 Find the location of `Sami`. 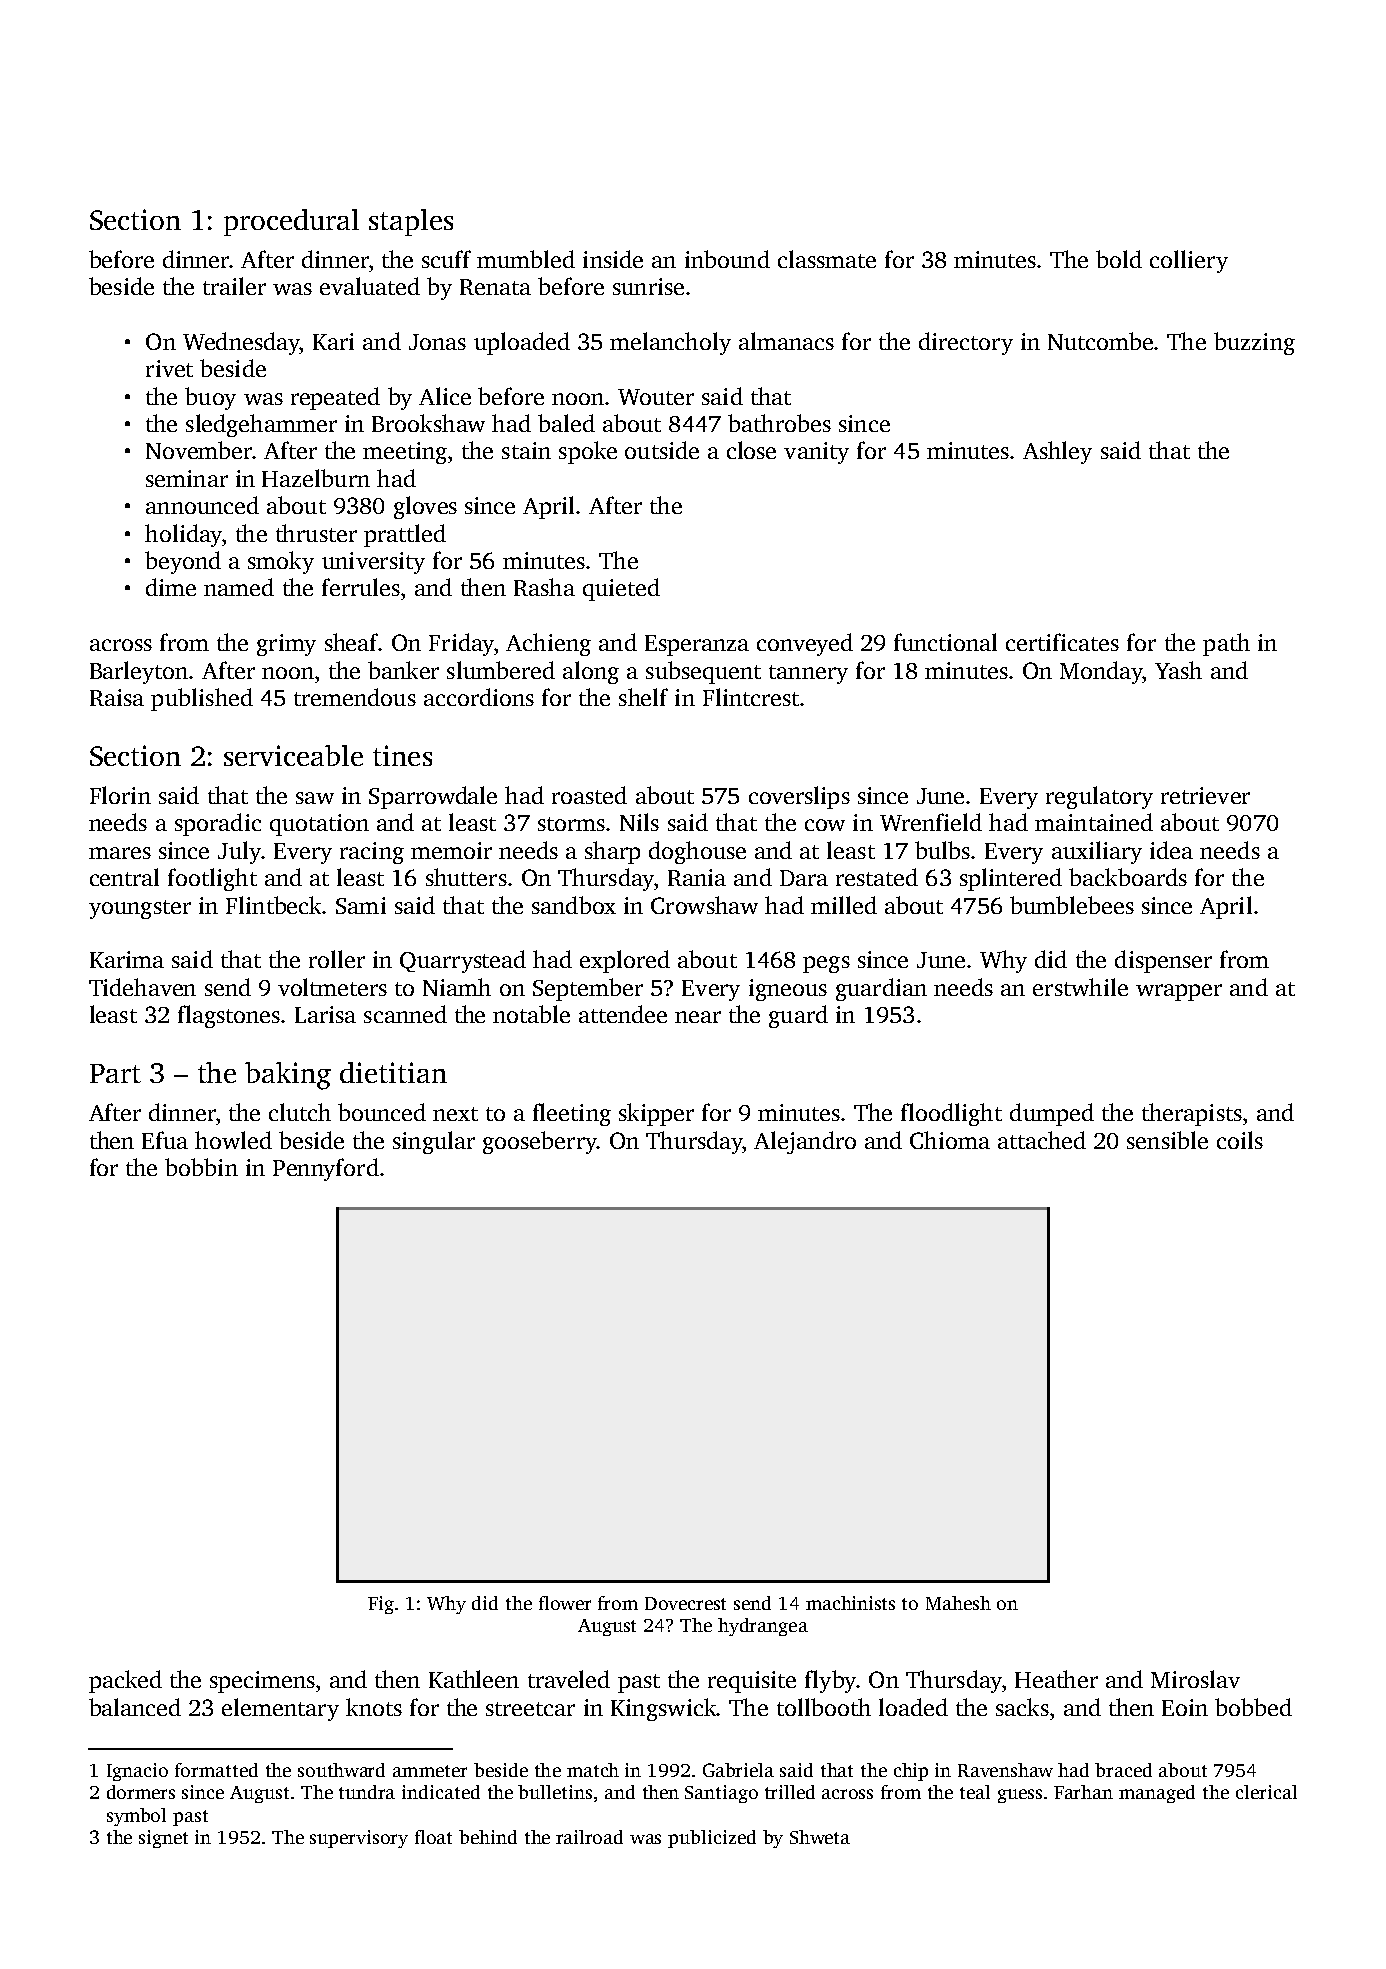

Sami is located at coordinates (361, 905).
